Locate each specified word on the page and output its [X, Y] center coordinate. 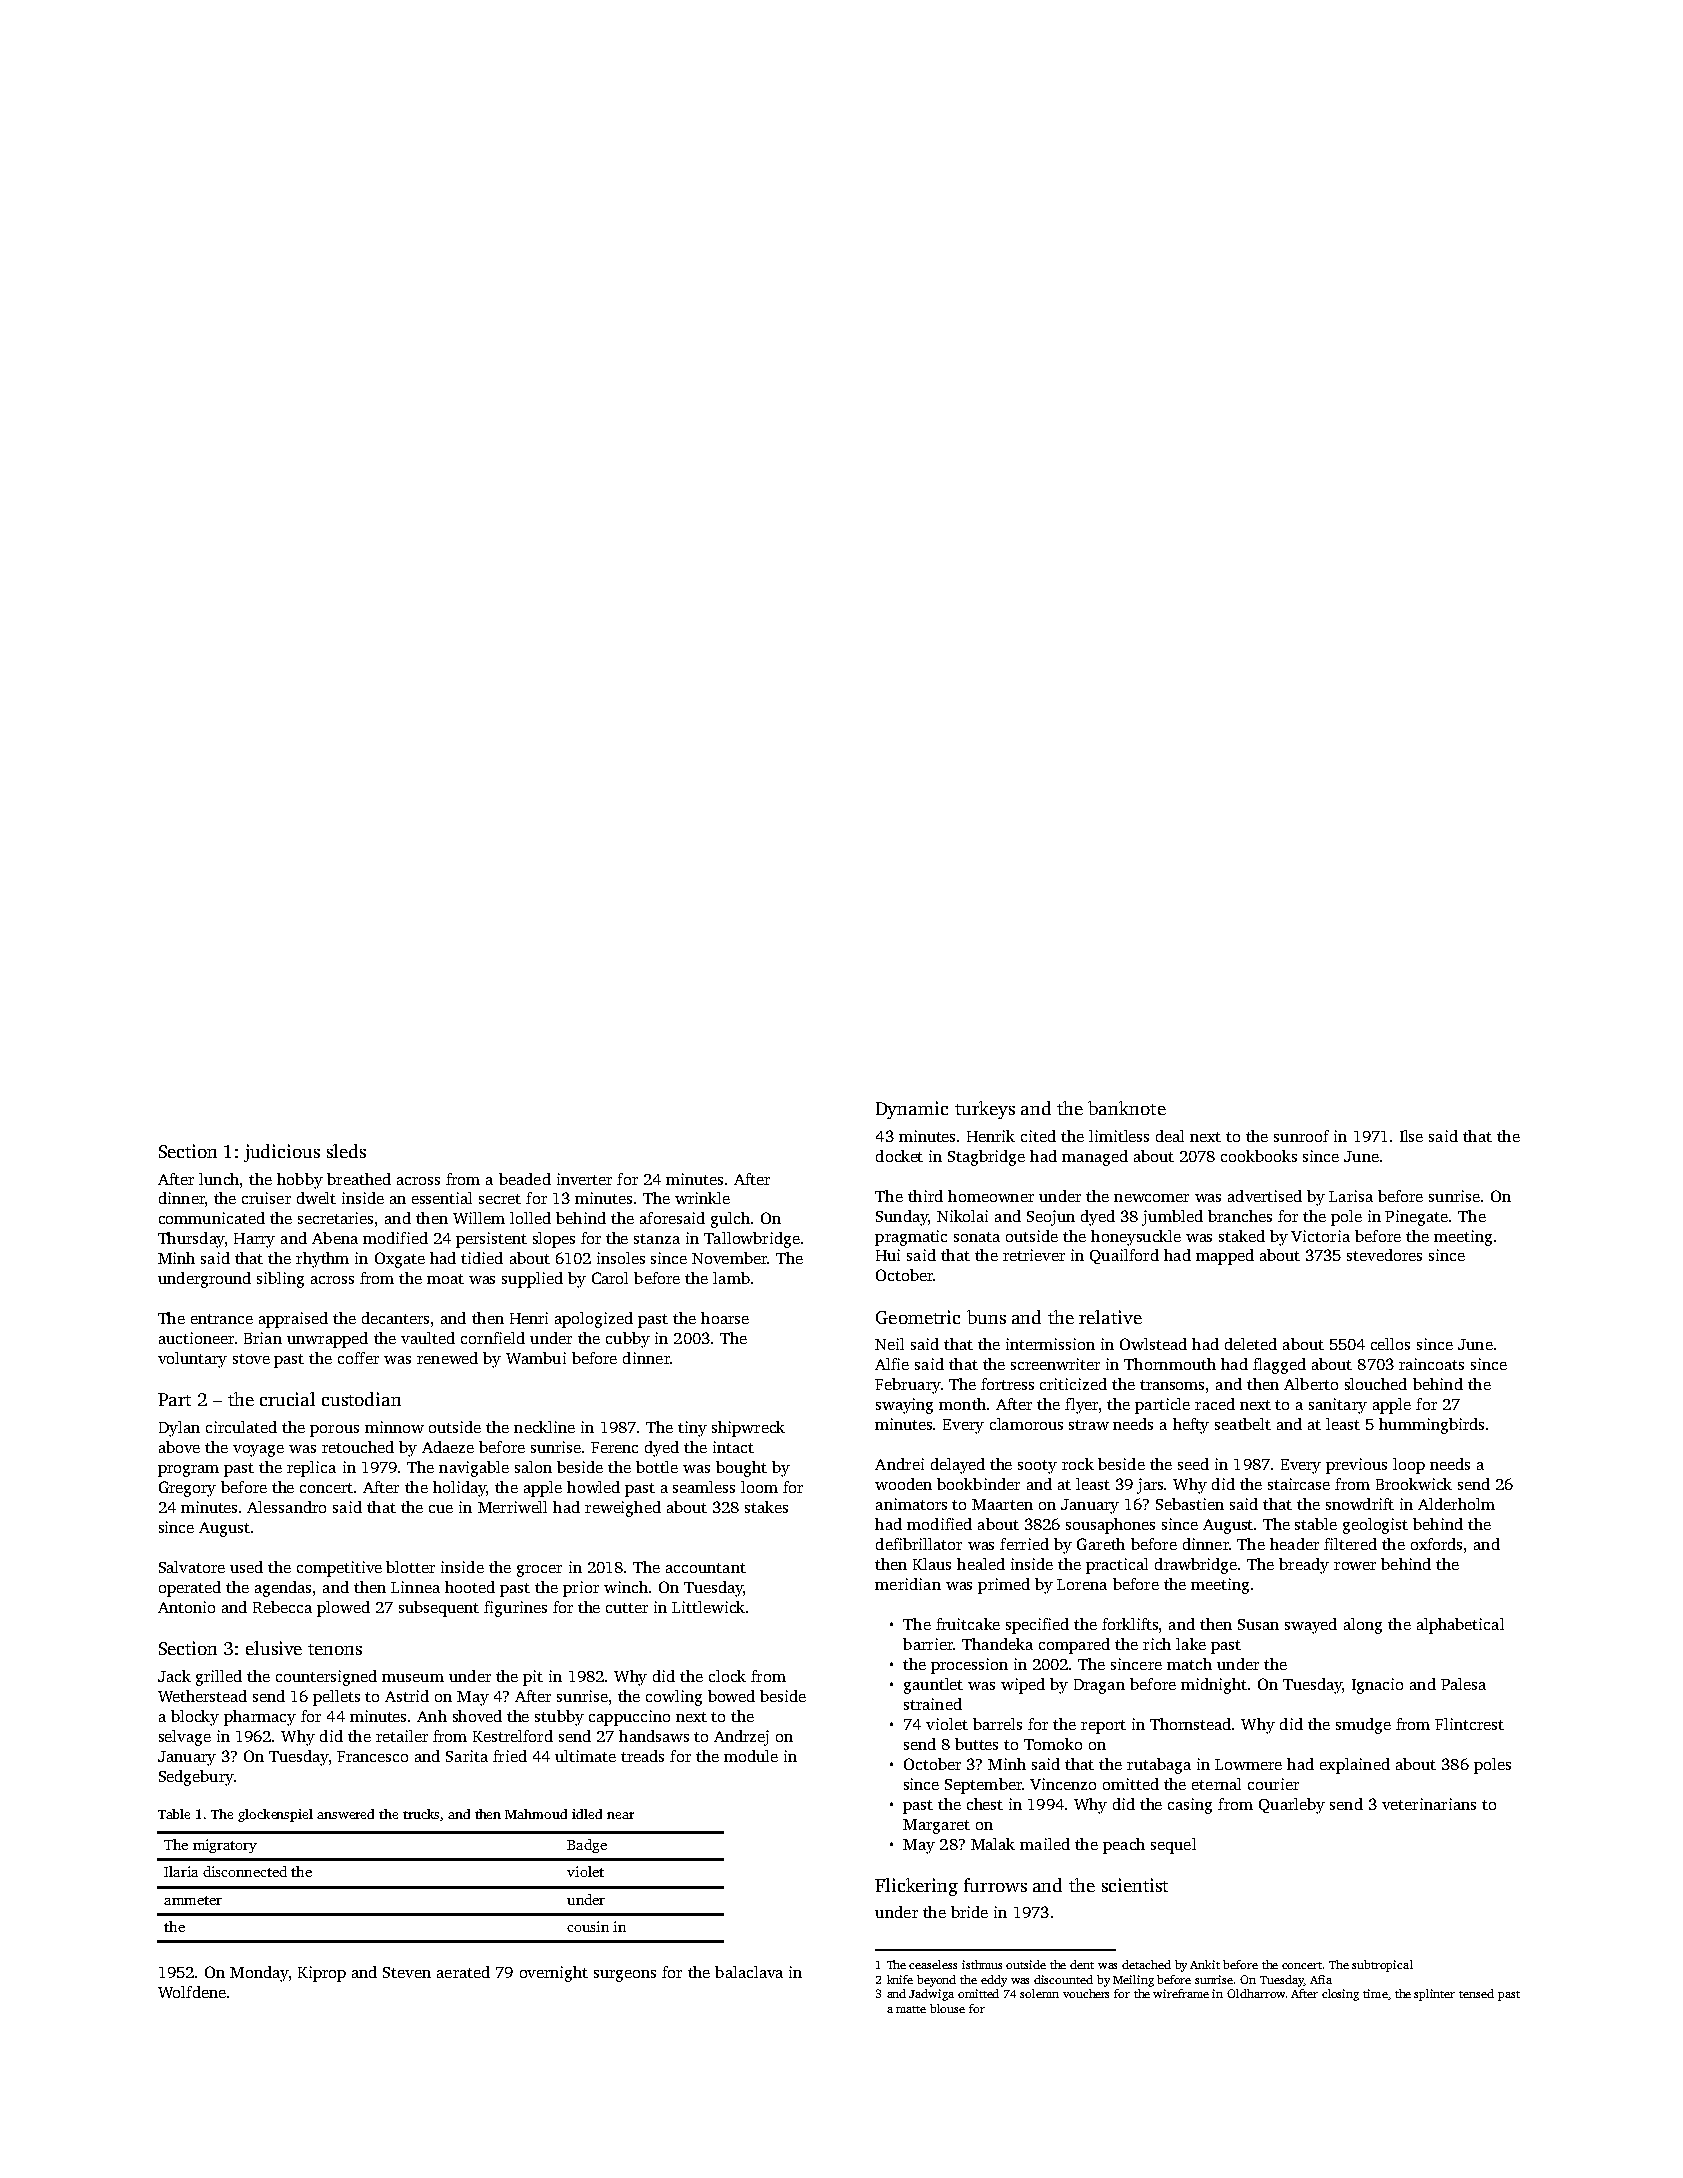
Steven [407, 1972]
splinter [1434, 1995]
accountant [706, 1568]
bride [969, 1912]
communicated [212, 1218]
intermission [1050, 1344]
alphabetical [1460, 1626]
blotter [410, 1567]
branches [1240, 1216]
